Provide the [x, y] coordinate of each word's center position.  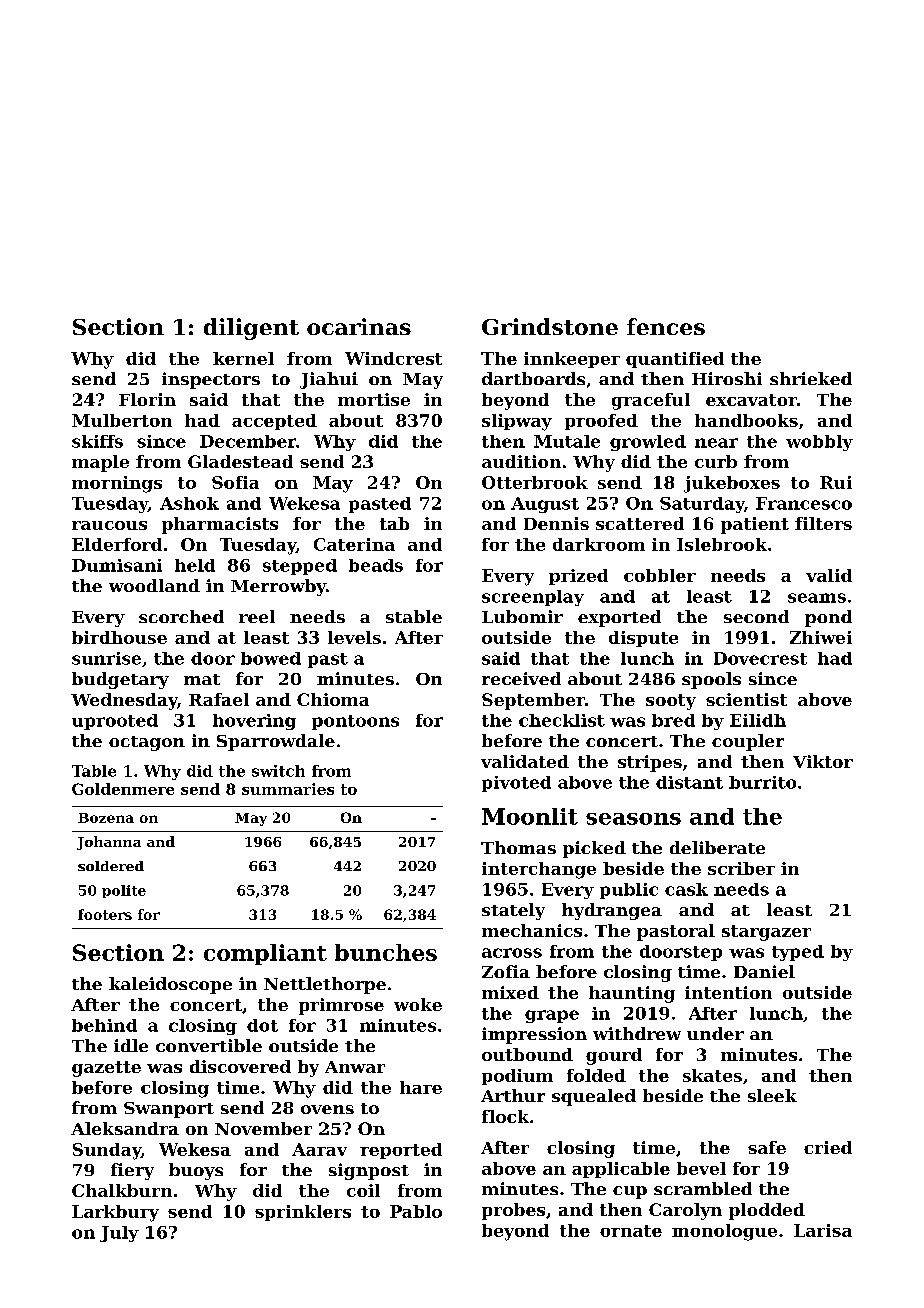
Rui [836, 482]
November [263, 1128]
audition [521, 461]
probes [513, 1211]
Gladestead [240, 461]
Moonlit [530, 816]
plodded [767, 1211]
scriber [741, 868]
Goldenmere [123, 789]
